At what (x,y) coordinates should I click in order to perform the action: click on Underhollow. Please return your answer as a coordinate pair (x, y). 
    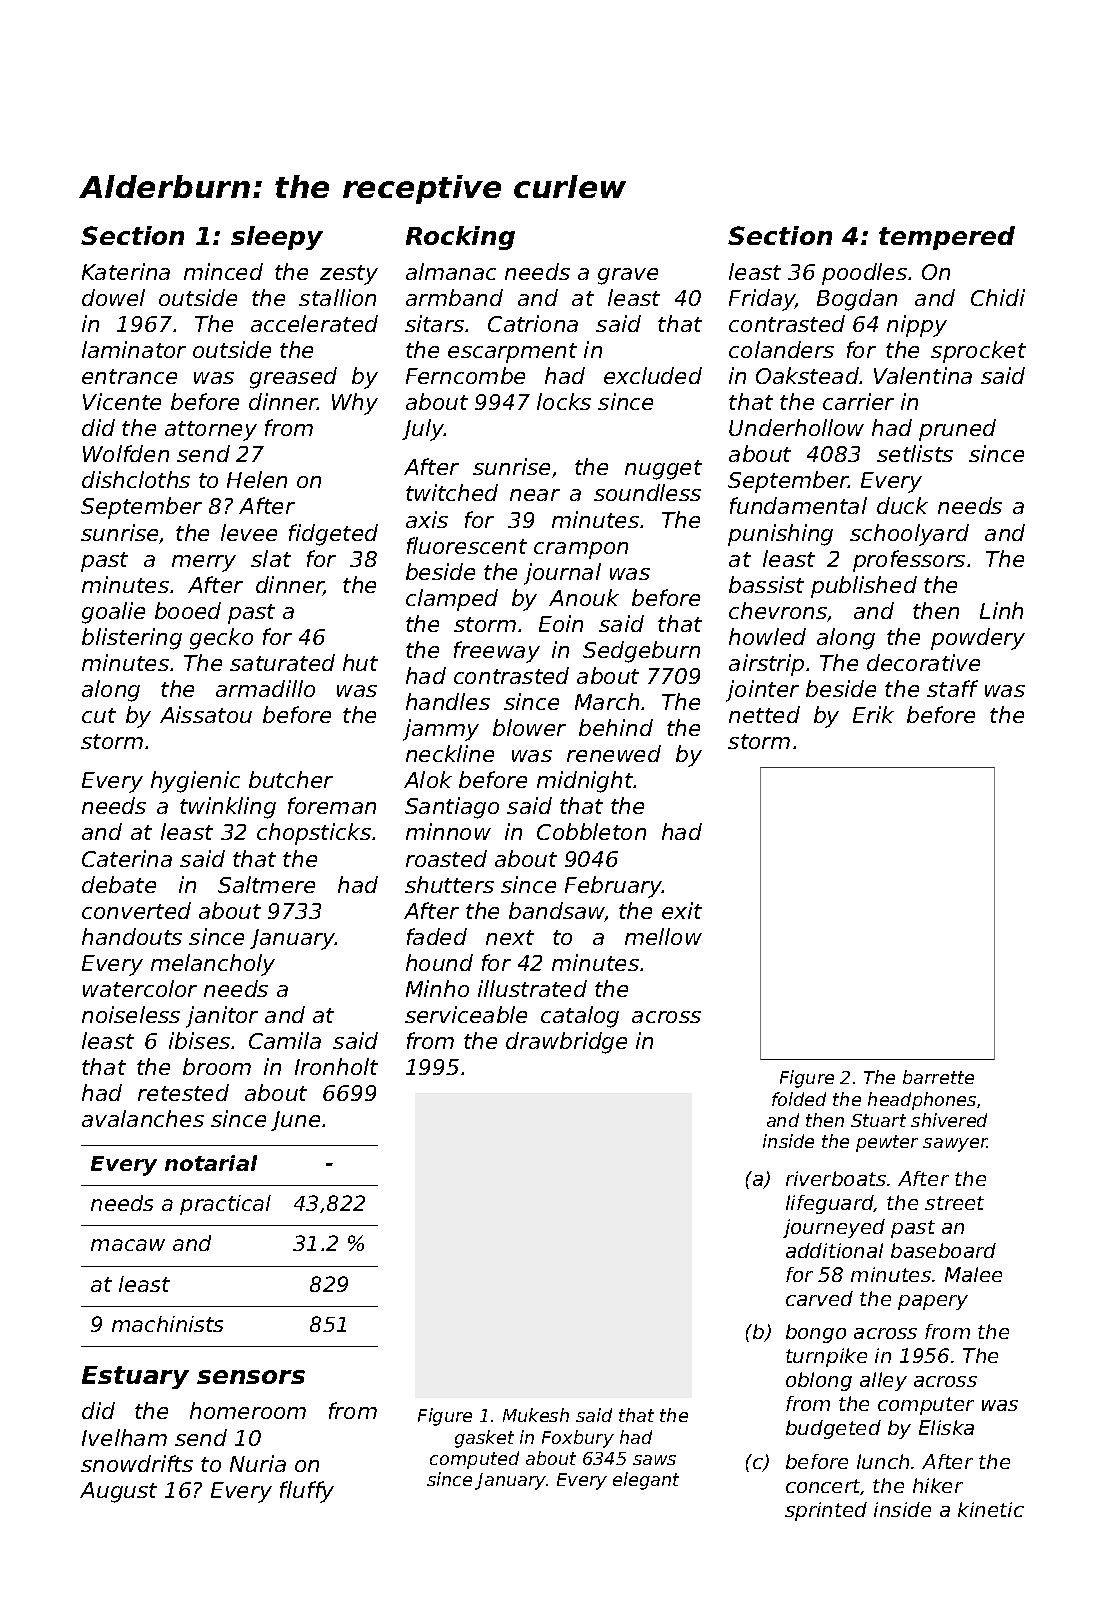
    Looking at the image, I should click on (796, 427).
